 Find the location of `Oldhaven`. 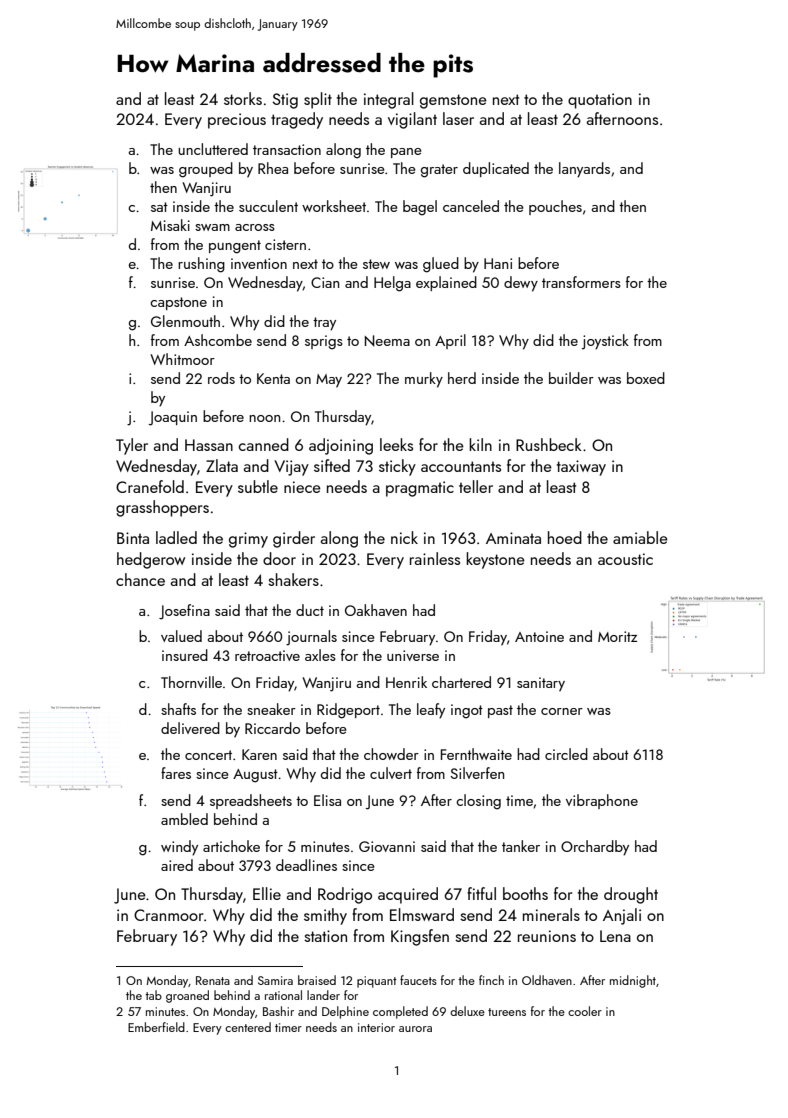

Oldhaven is located at coordinates (547, 980).
